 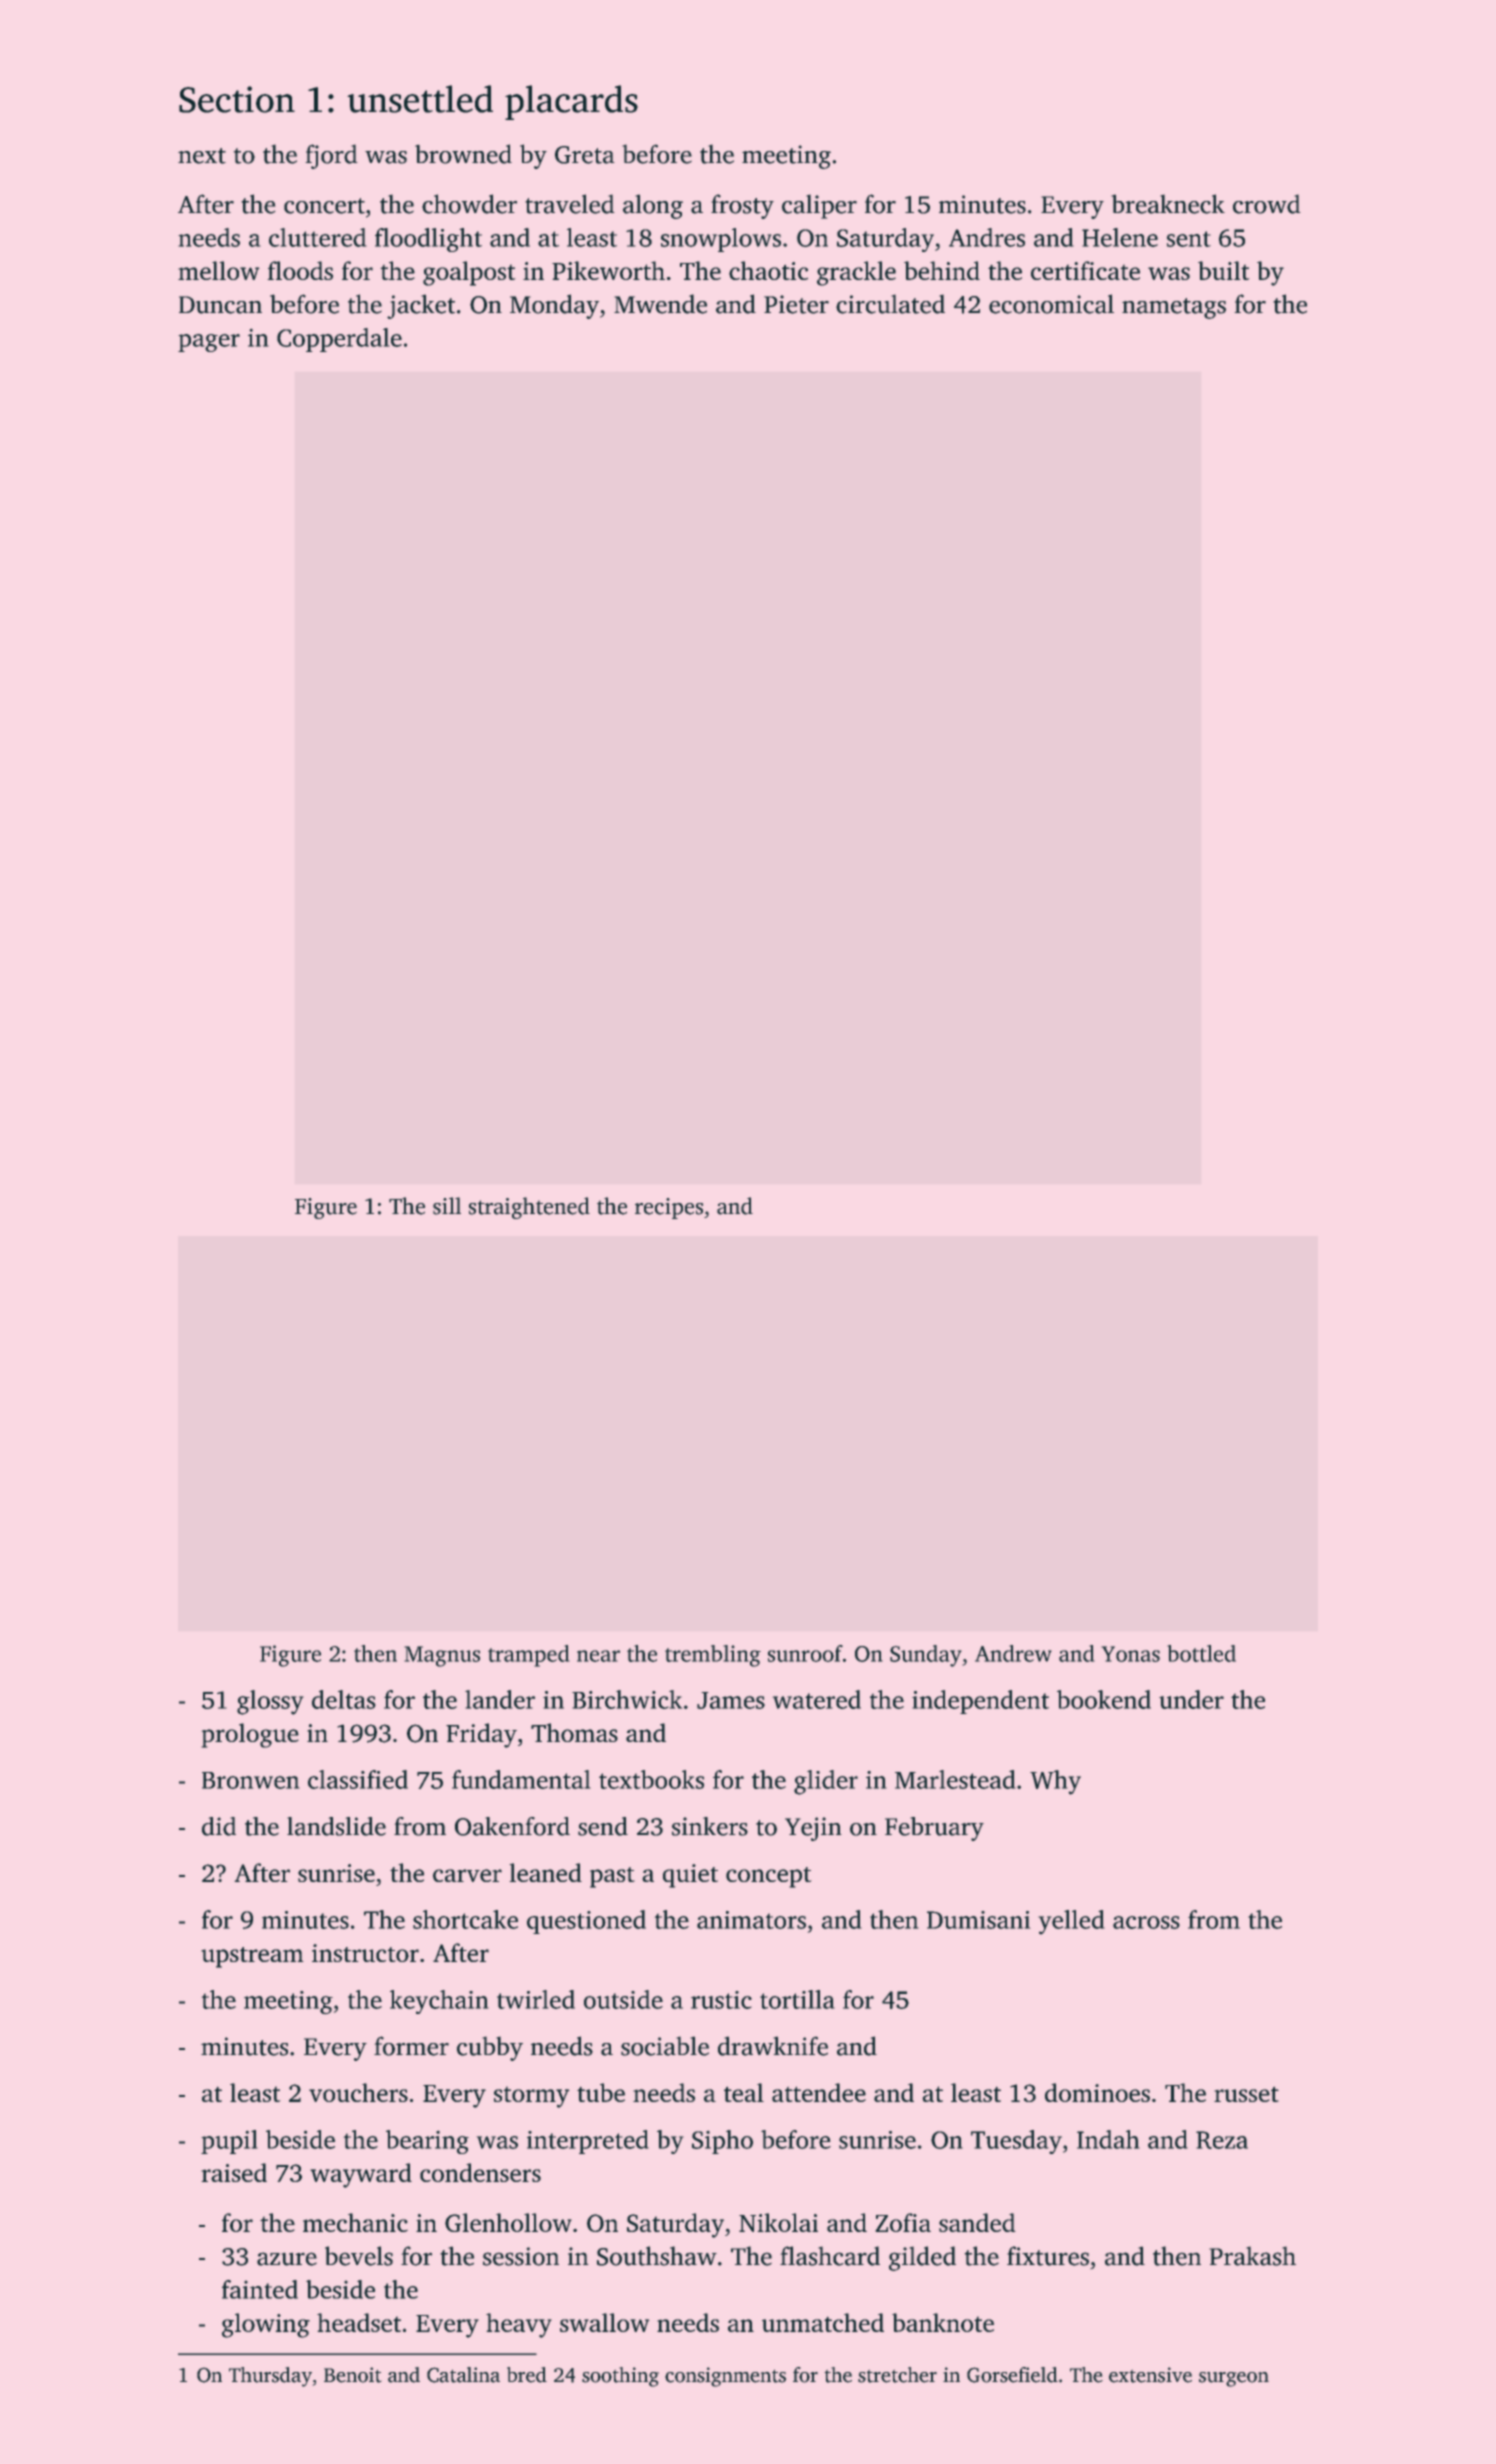 What do you see at coordinates (620, 2377) in the screenshot?
I see `soothing` at bounding box center [620, 2377].
